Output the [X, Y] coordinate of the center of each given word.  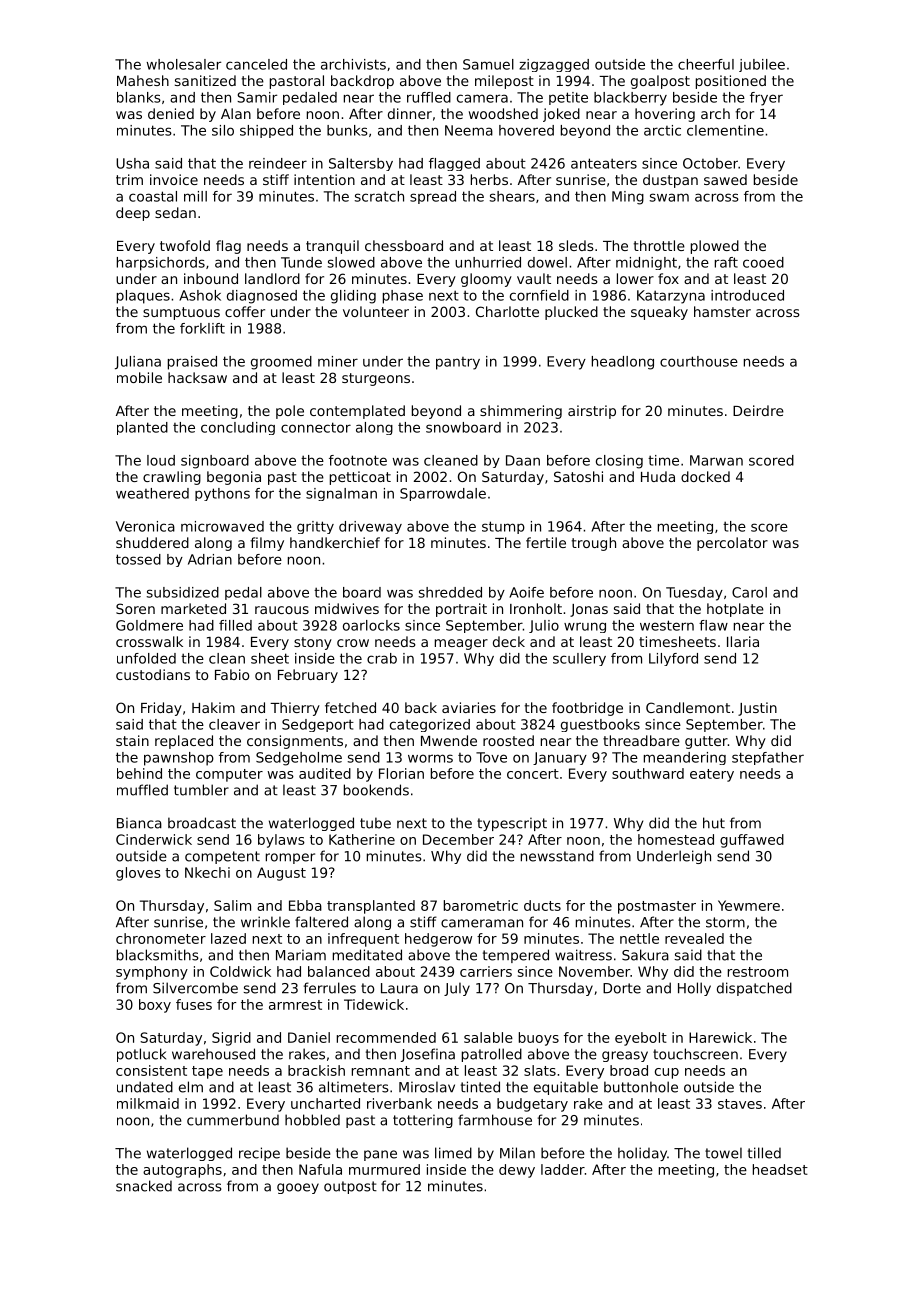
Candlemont [688, 707]
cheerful [706, 64]
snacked [144, 1186]
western [667, 625]
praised [192, 363]
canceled [256, 64]
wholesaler [184, 64]
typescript [512, 824]
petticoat [360, 478]
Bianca [139, 823]
